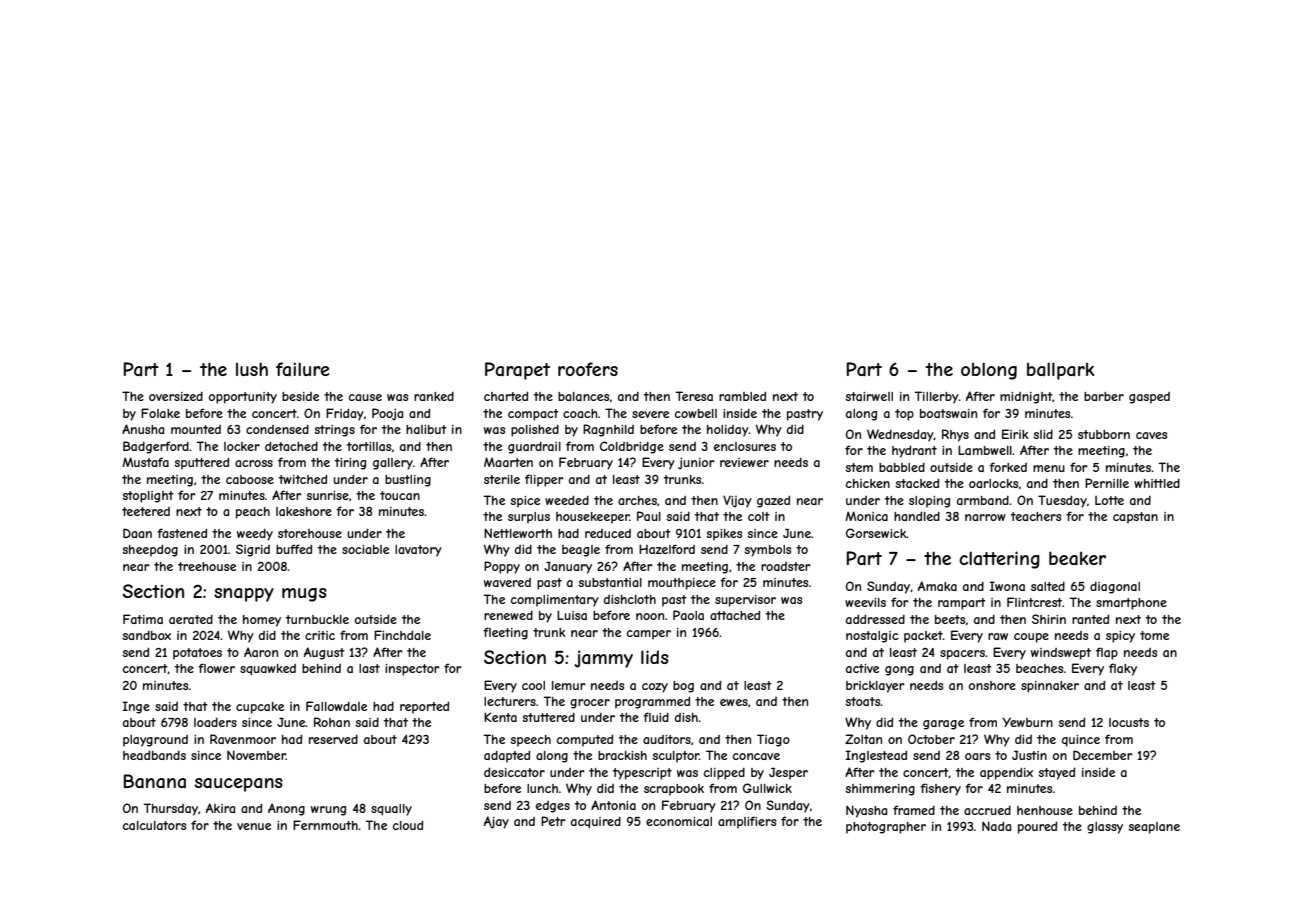 The image size is (1308, 924). Describe the element at coordinates (294, 549) in the image. I see `buffed` at that location.
